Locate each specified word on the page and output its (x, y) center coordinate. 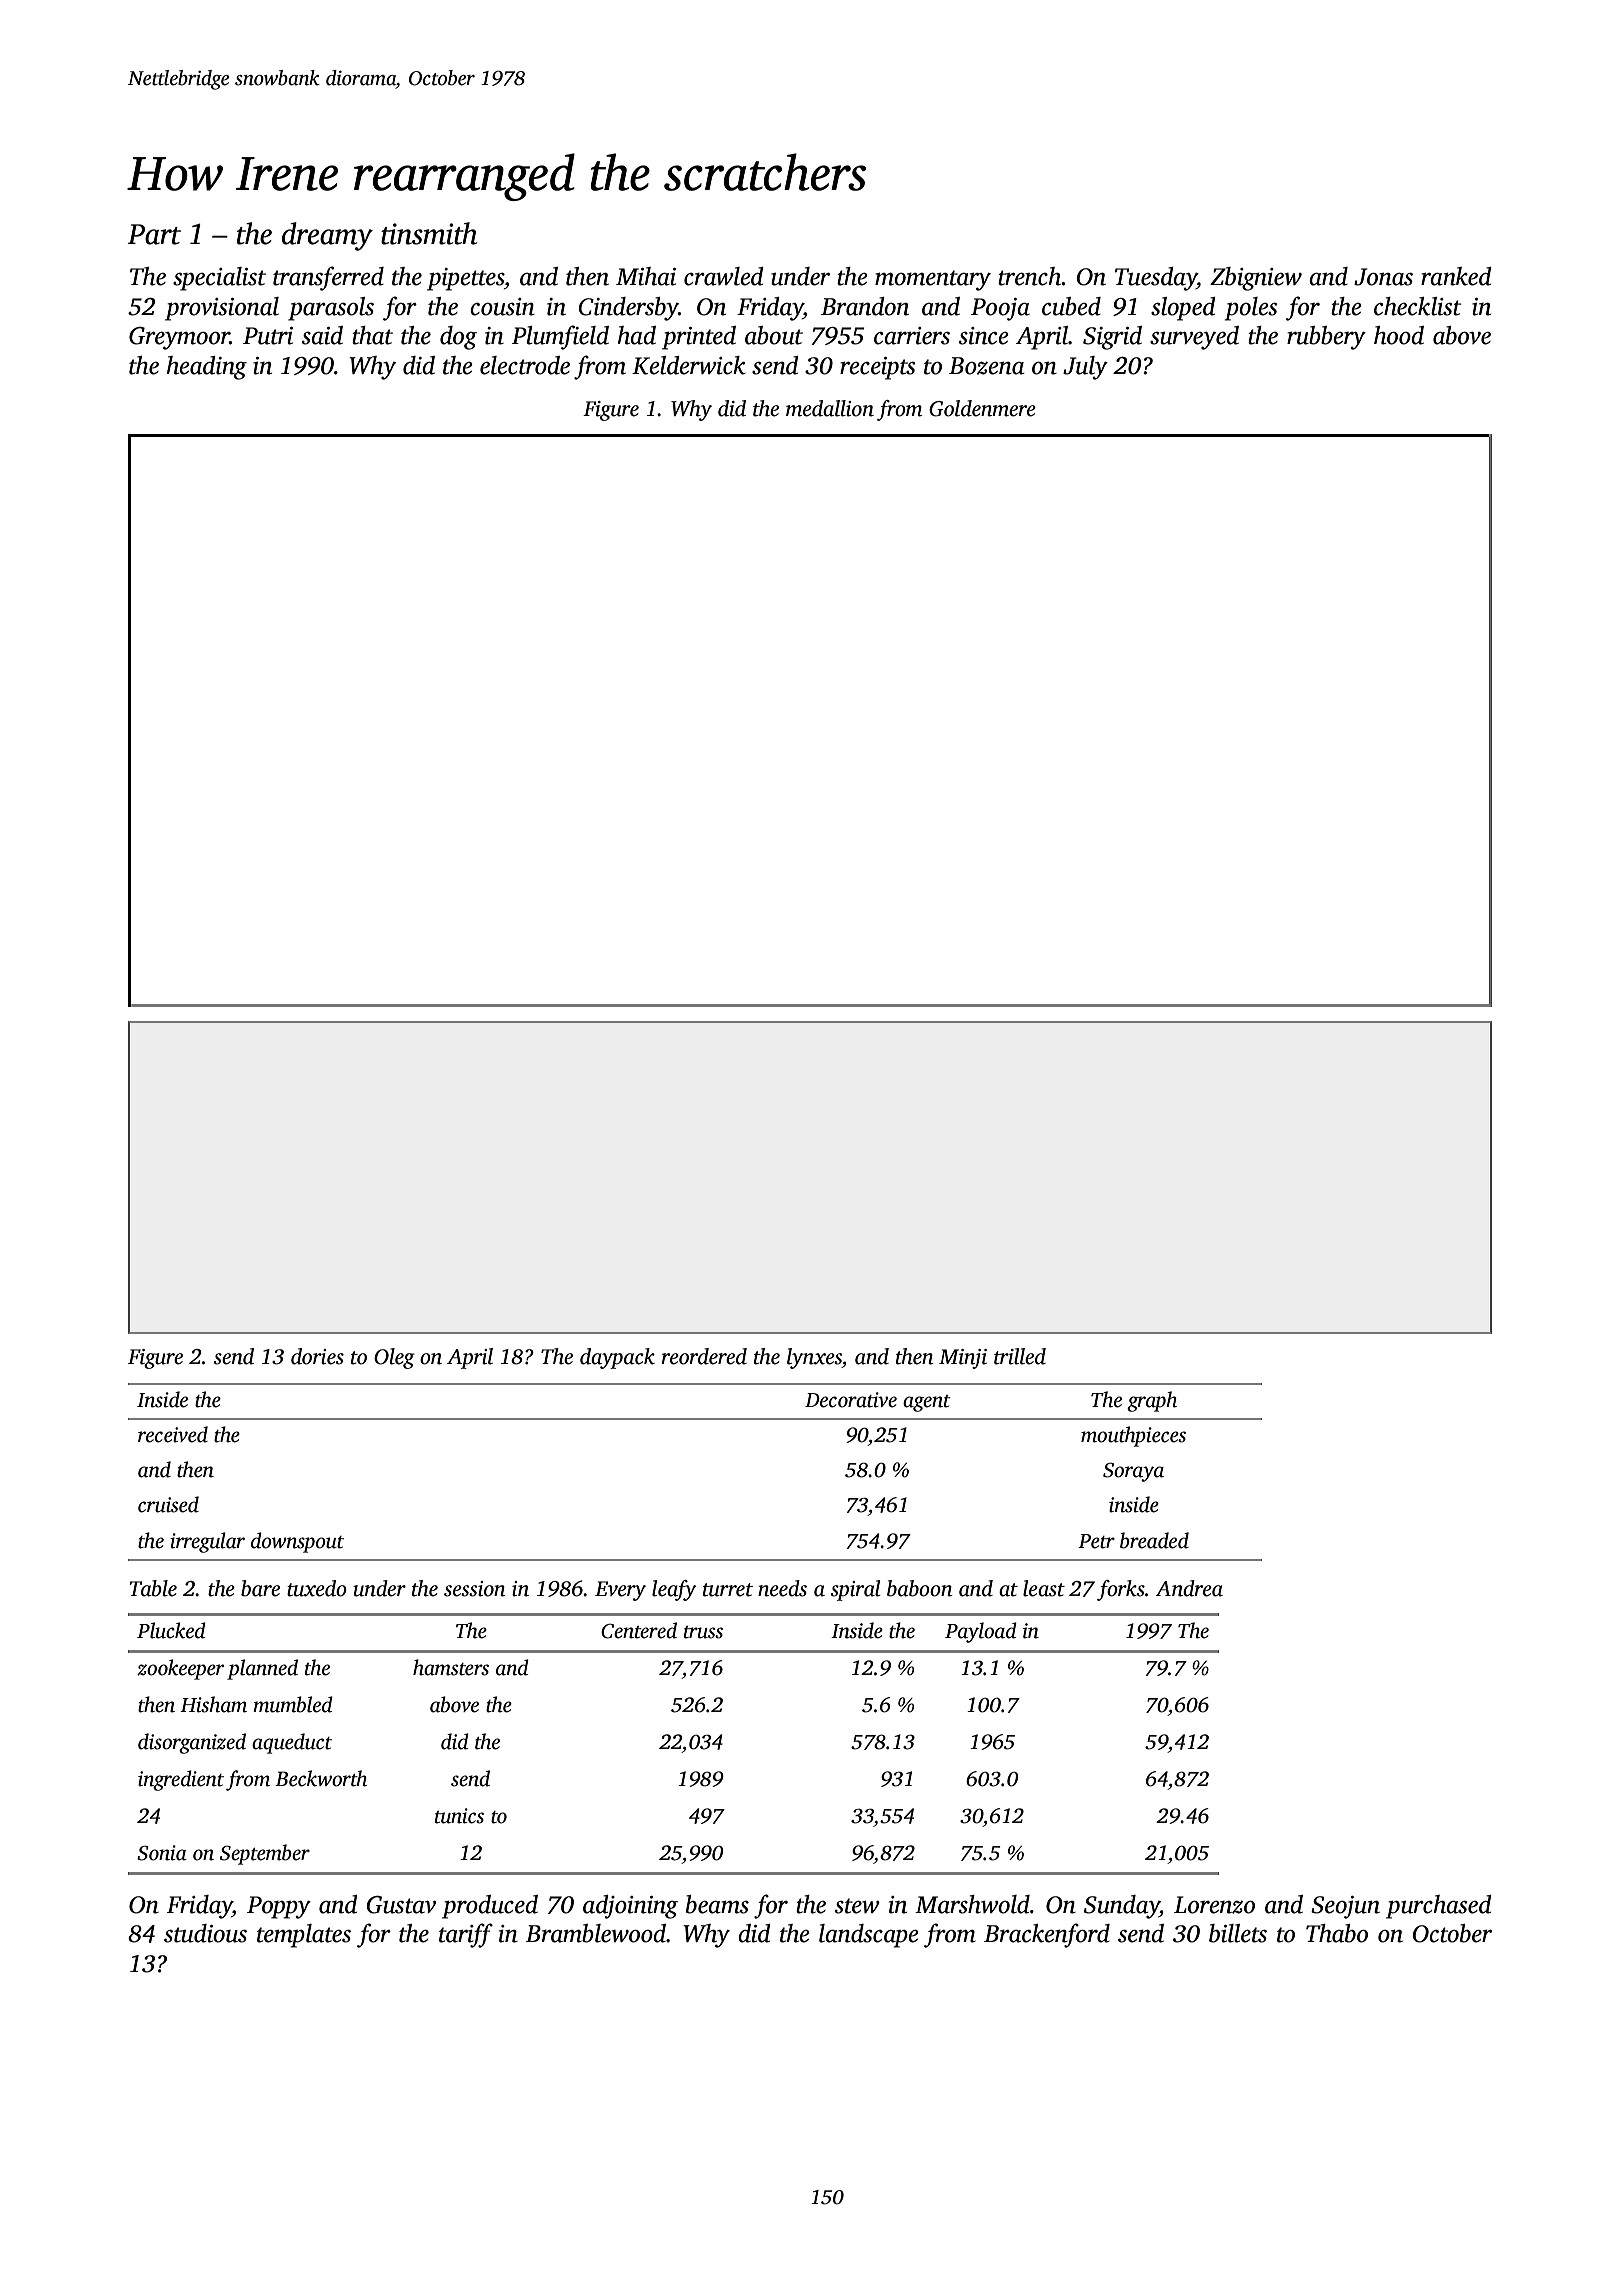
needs (782, 1588)
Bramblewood (596, 1933)
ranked (1456, 276)
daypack (617, 1358)
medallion (830, 408)
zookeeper (180, 1669)
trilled (1020, 1356)
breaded (1154, 1540)
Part (154, 234)
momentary (933, 280)
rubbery (1326, 338)
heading (207, 368)
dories (317, 1356)
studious (205, 1933)
